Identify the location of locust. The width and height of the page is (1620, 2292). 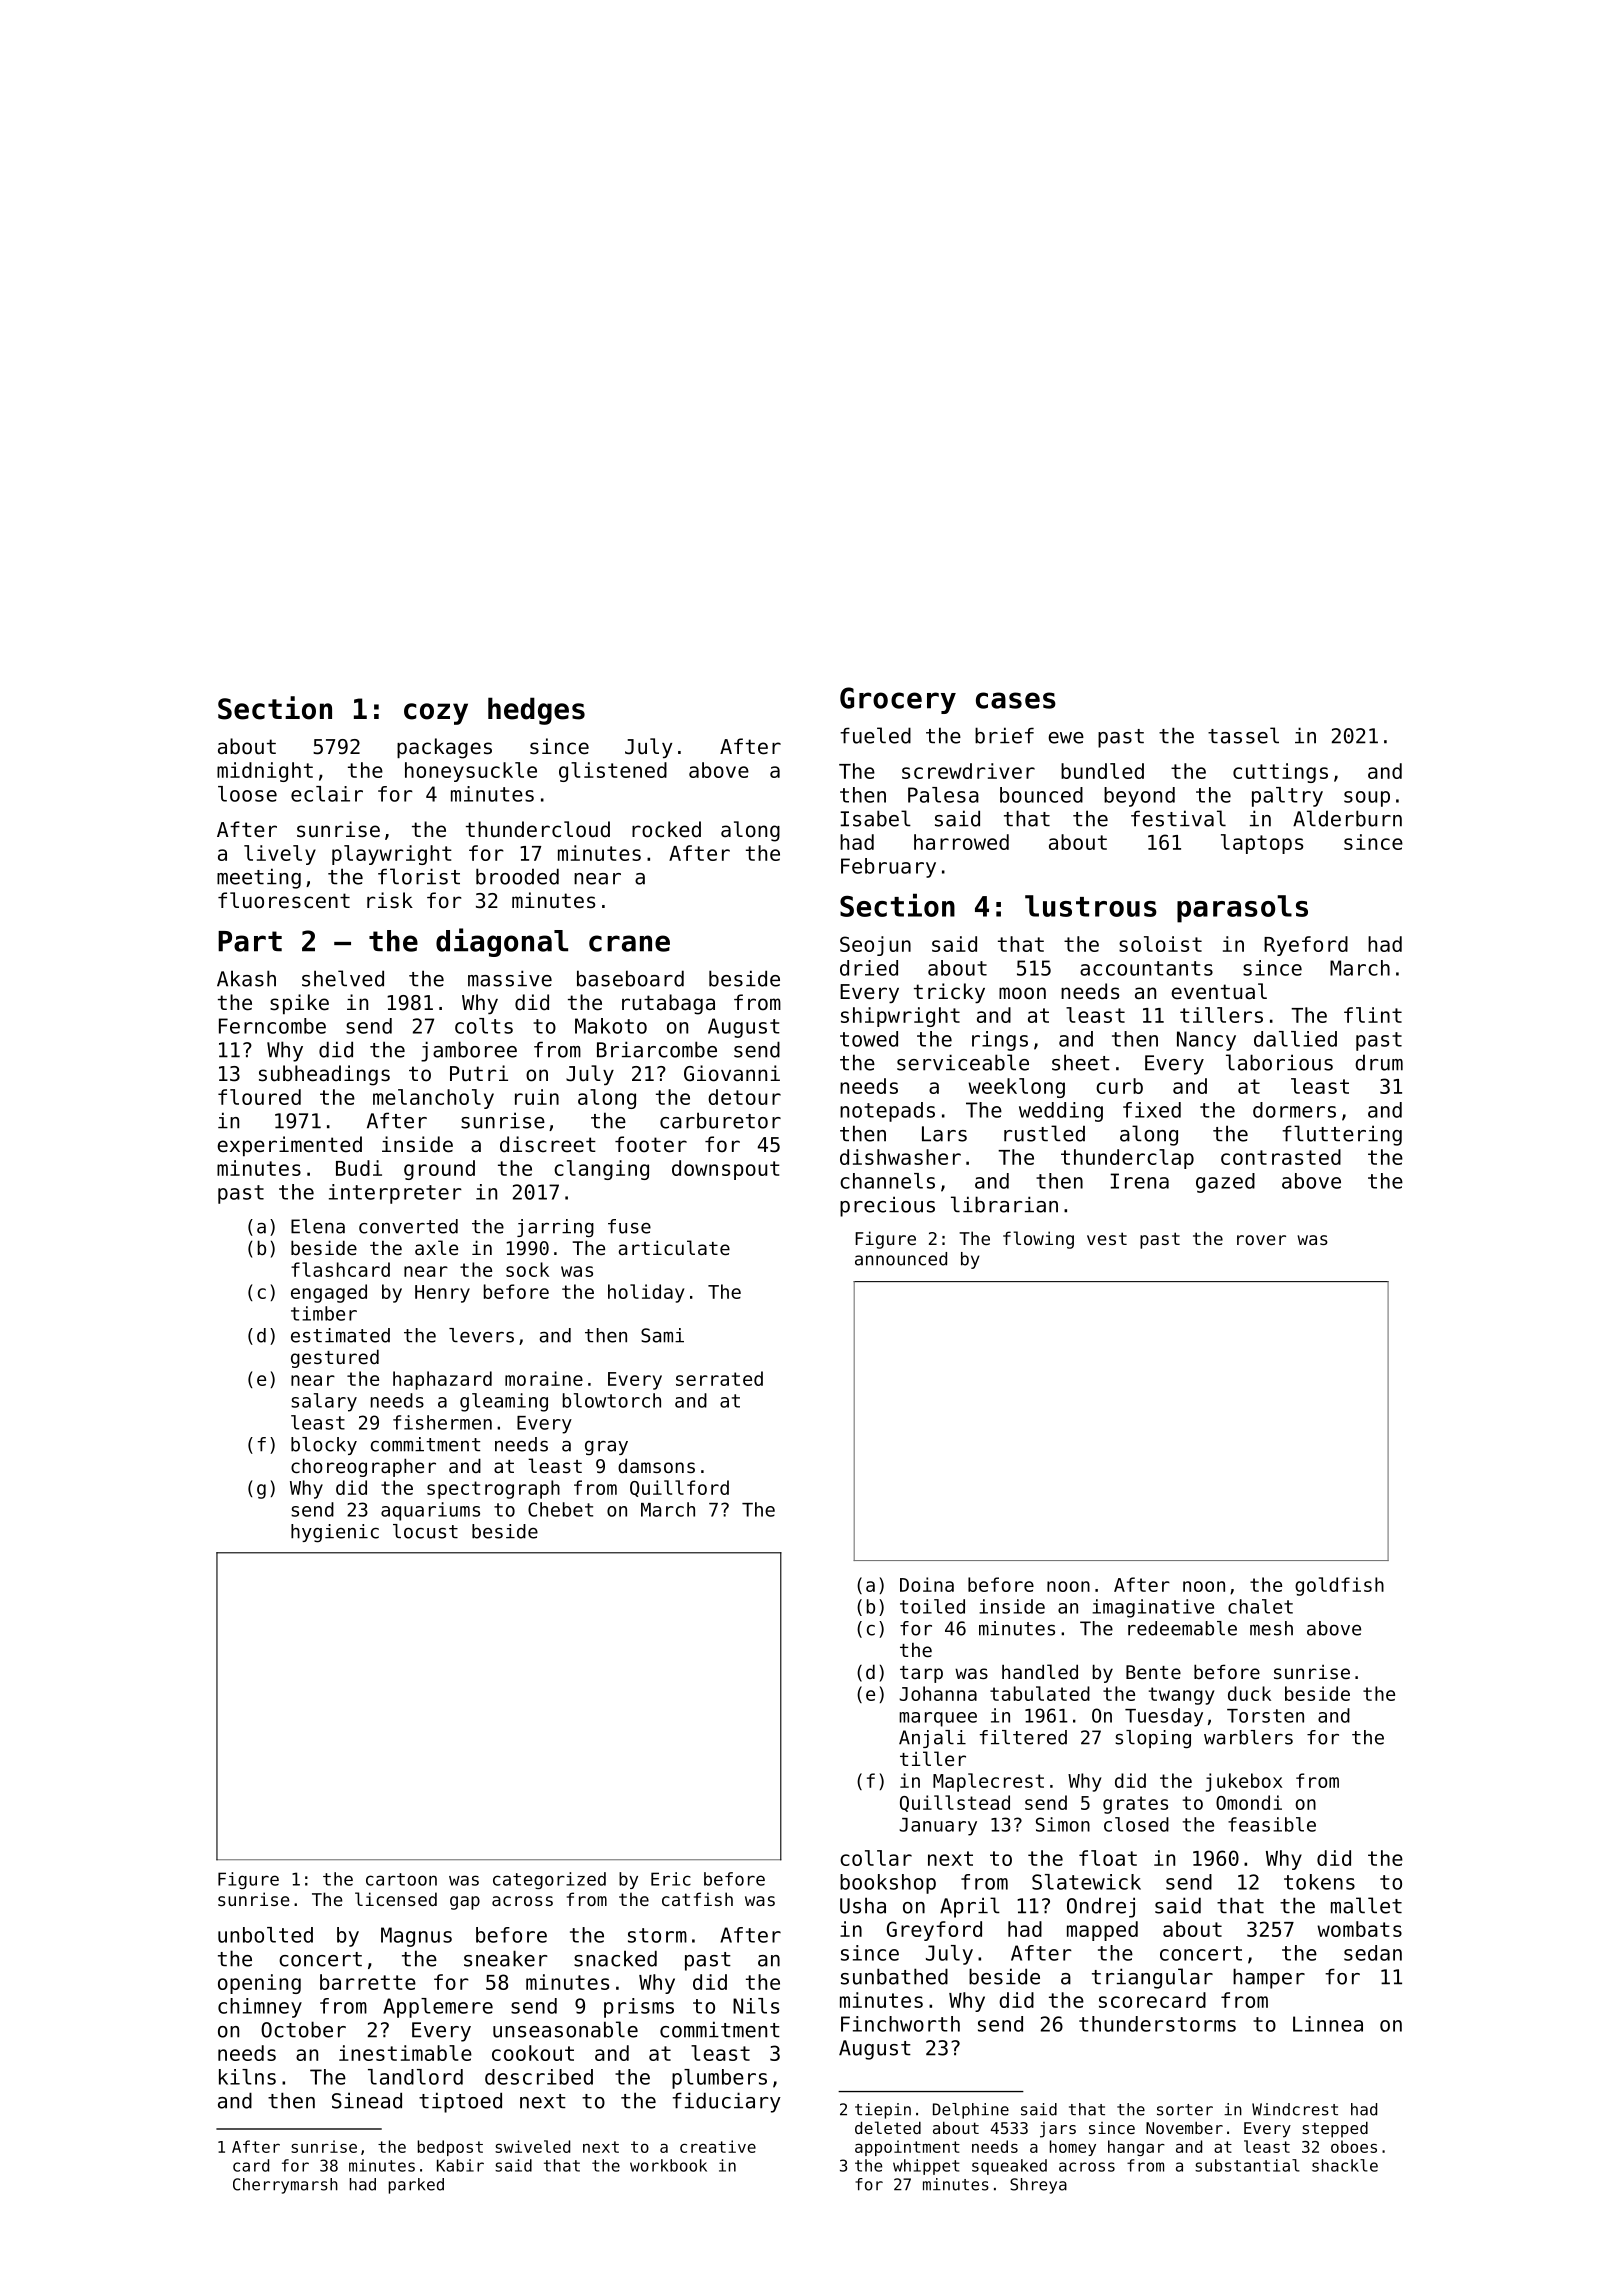
(425, 1531).
